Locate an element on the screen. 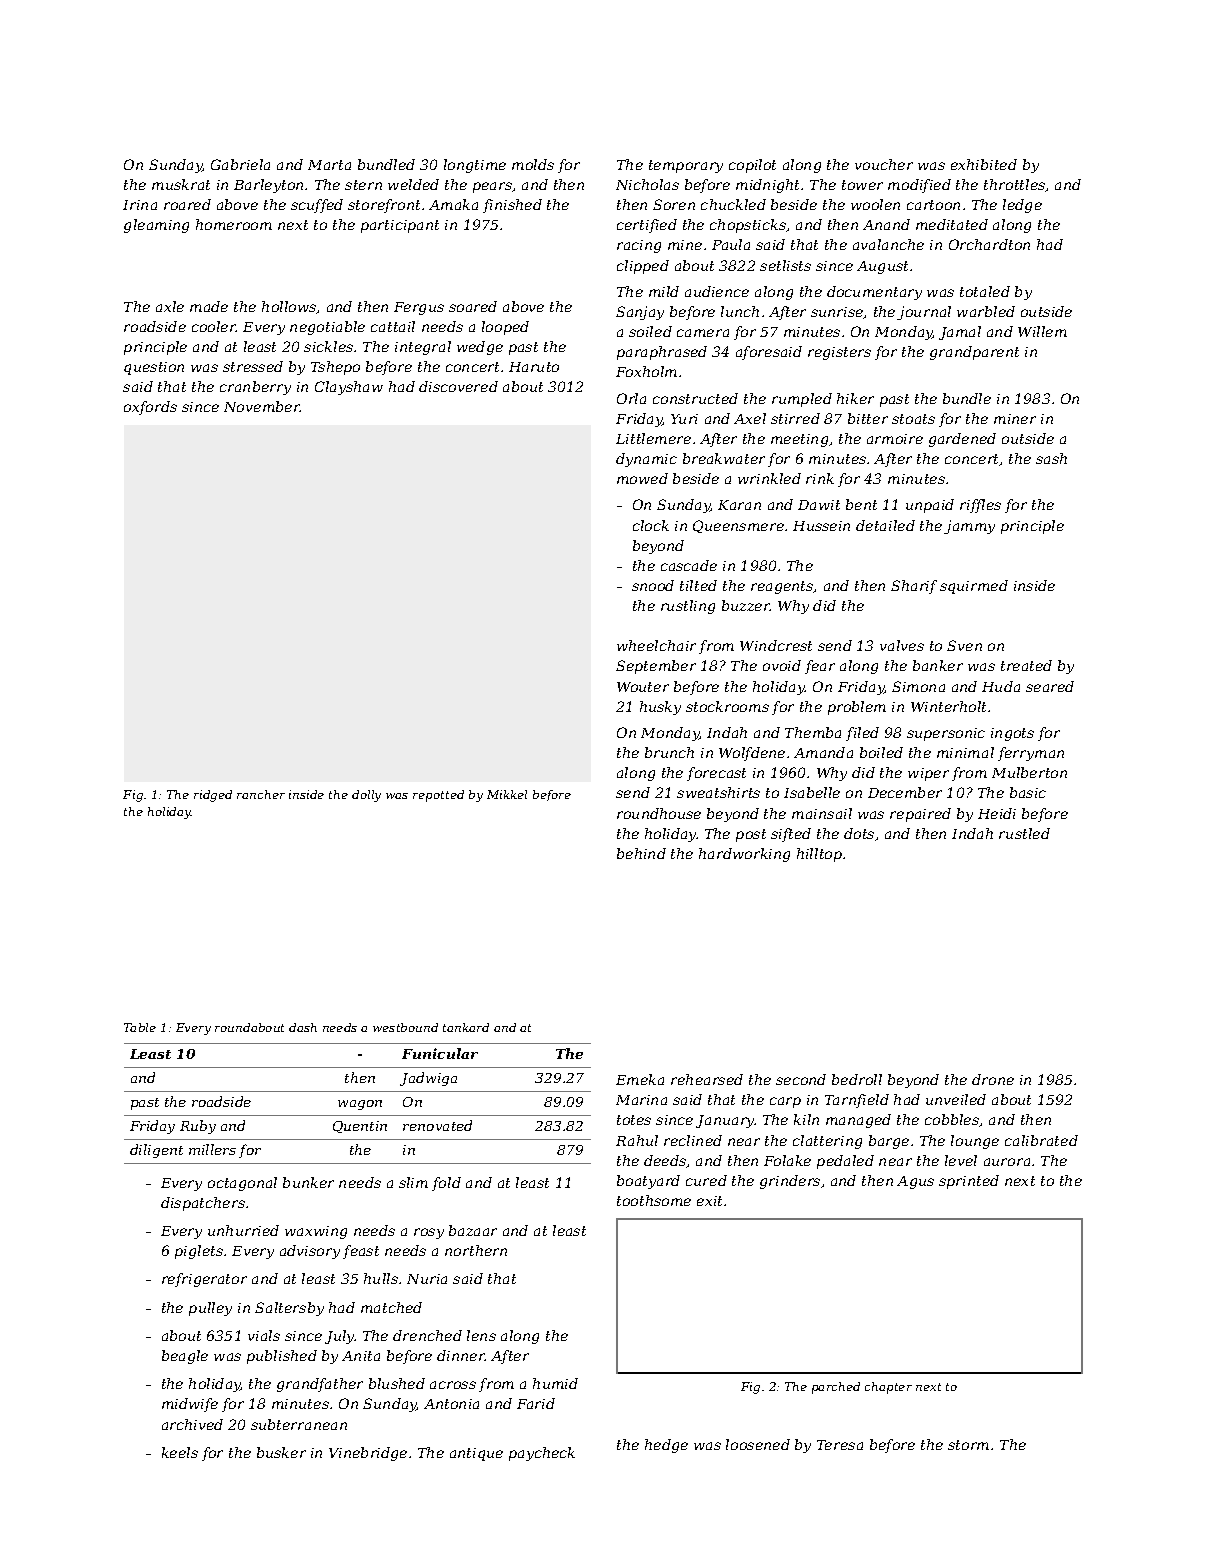 This screenshot has width=1207, height=1562. ridged is located at coordinates (213, 796).
